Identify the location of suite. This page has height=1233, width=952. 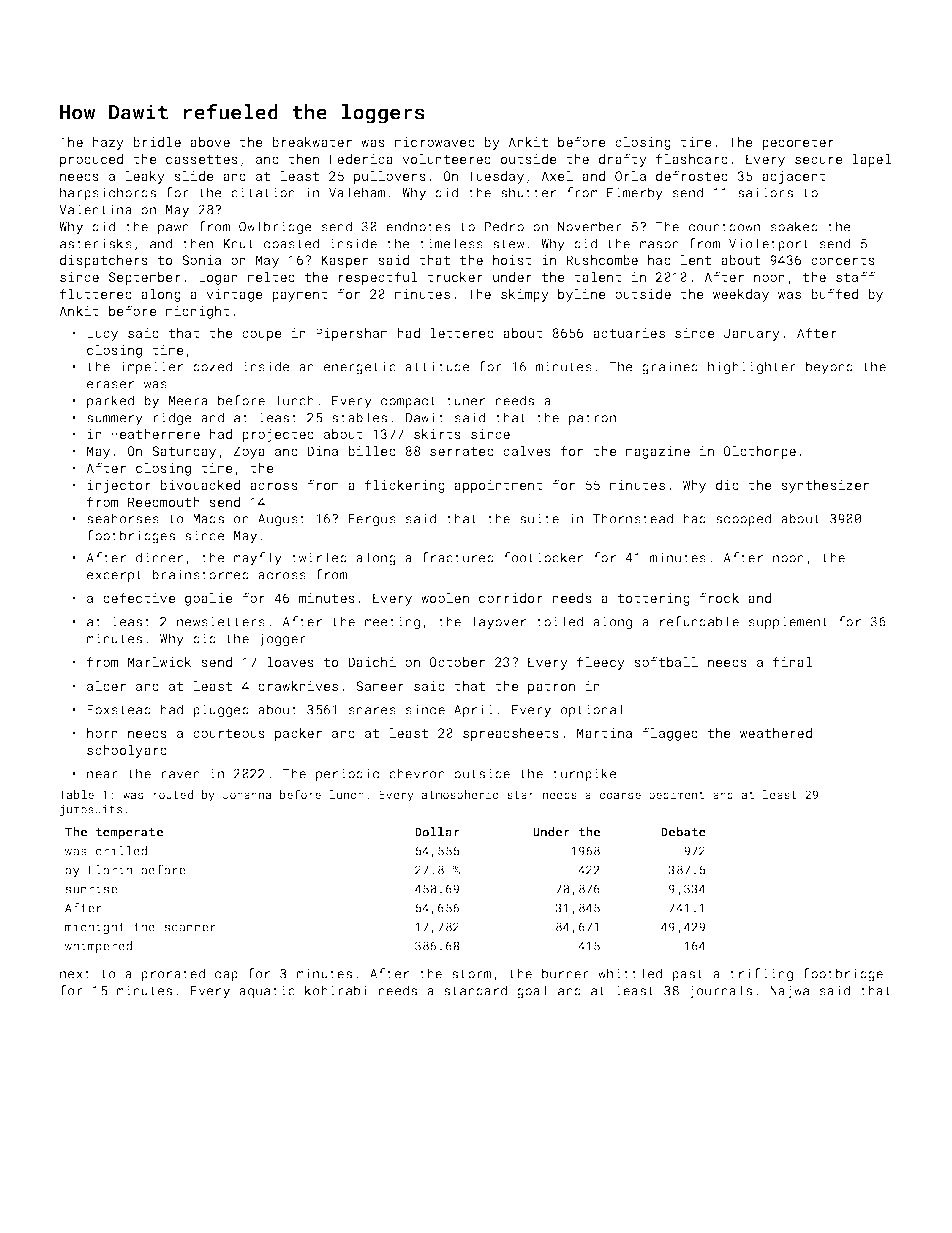
(539, 518).
